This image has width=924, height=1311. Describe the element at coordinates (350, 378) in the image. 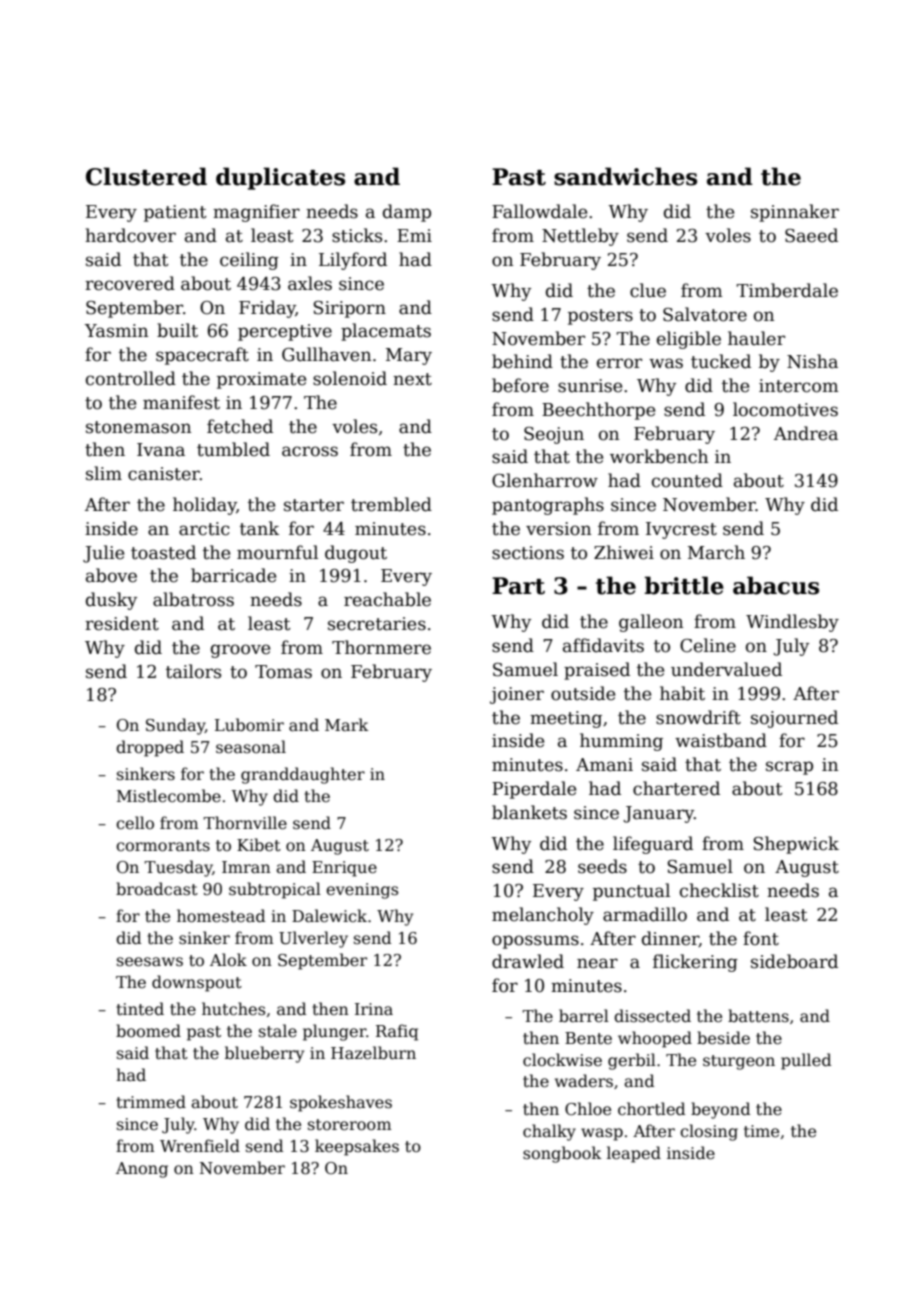

I see `solenoid` at that location.
